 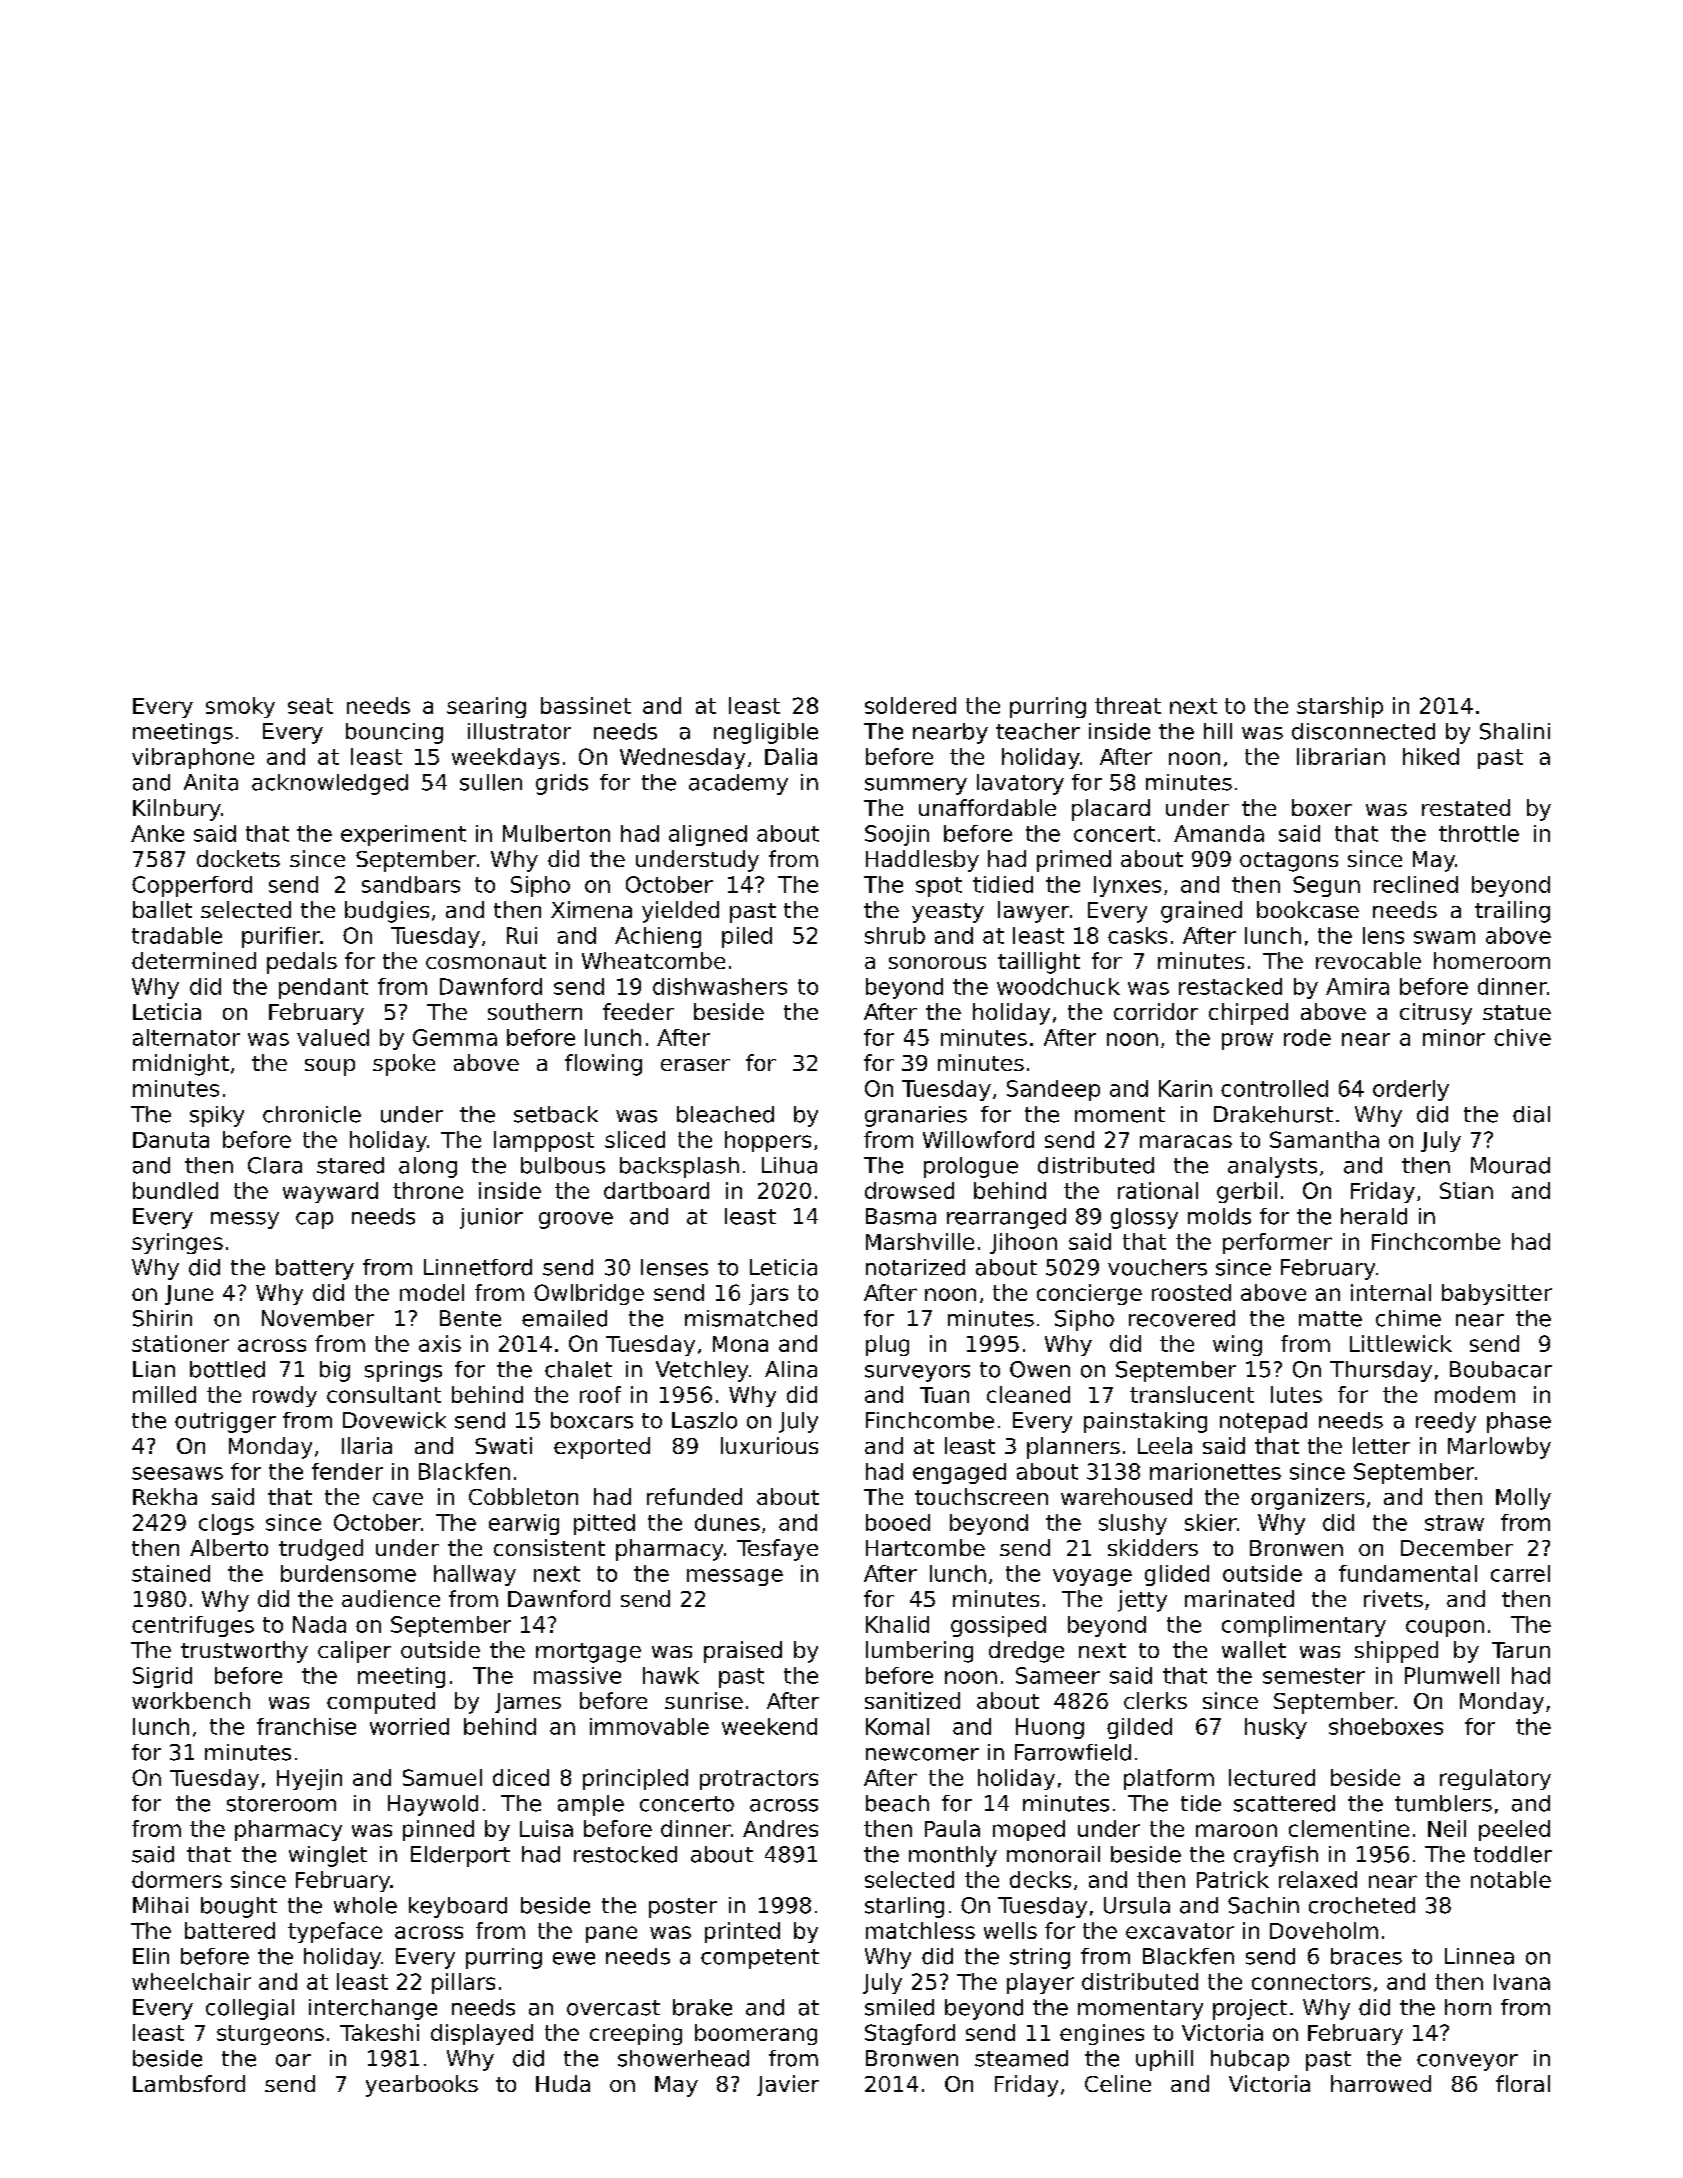 I want to click on experiment, so click(x=403, y=835).
